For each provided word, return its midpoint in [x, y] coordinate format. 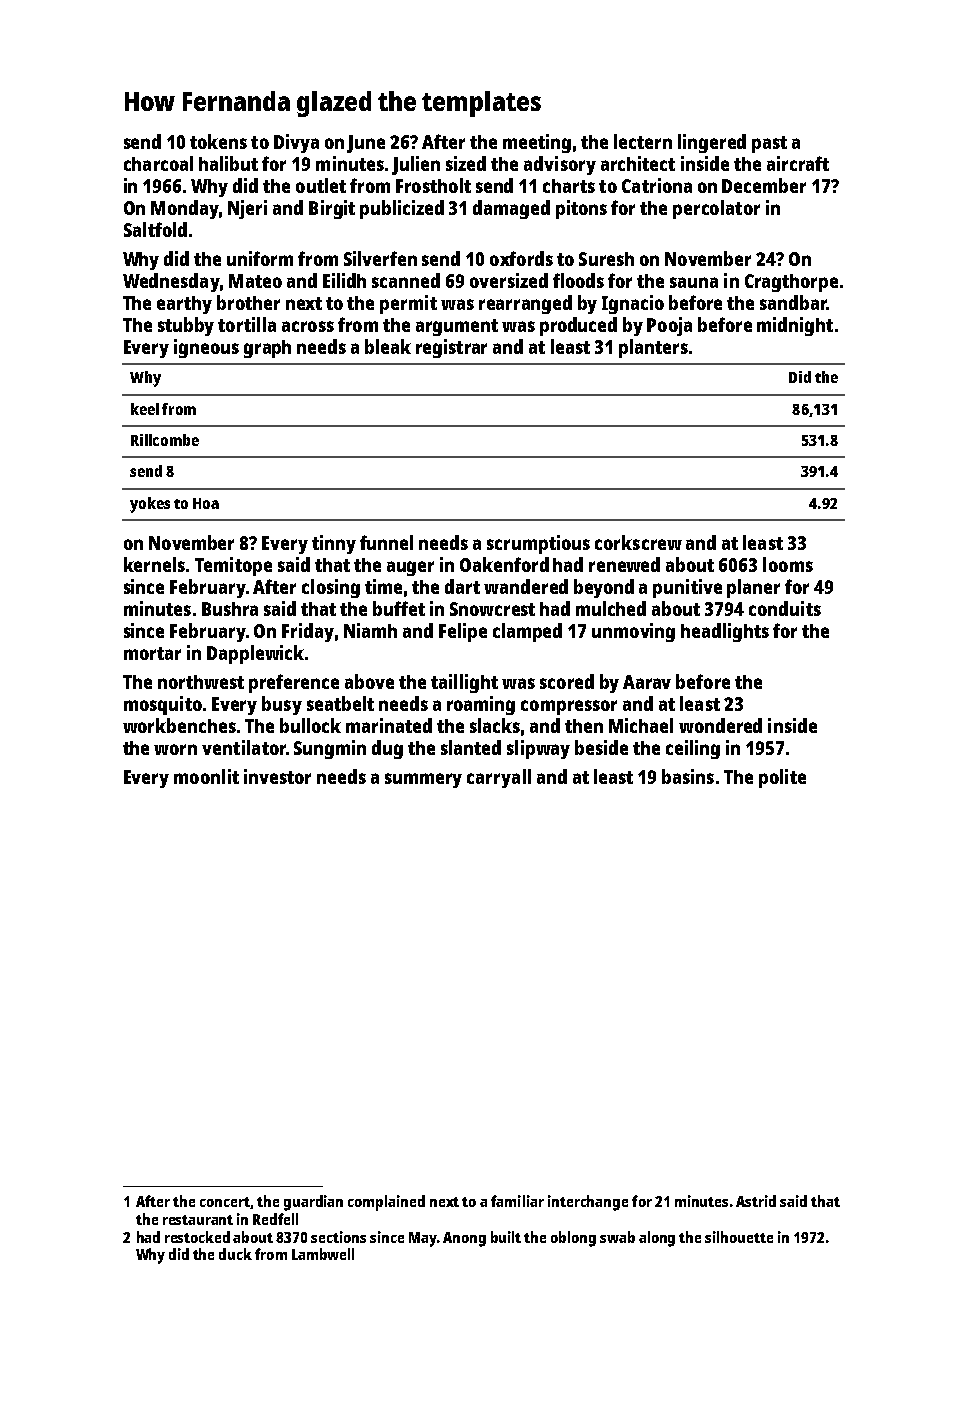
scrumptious [538, 544]
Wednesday [171, 282]
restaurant [198, 1220]
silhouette [739, 1237]
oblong [573, 1239]
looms [788, 564]
